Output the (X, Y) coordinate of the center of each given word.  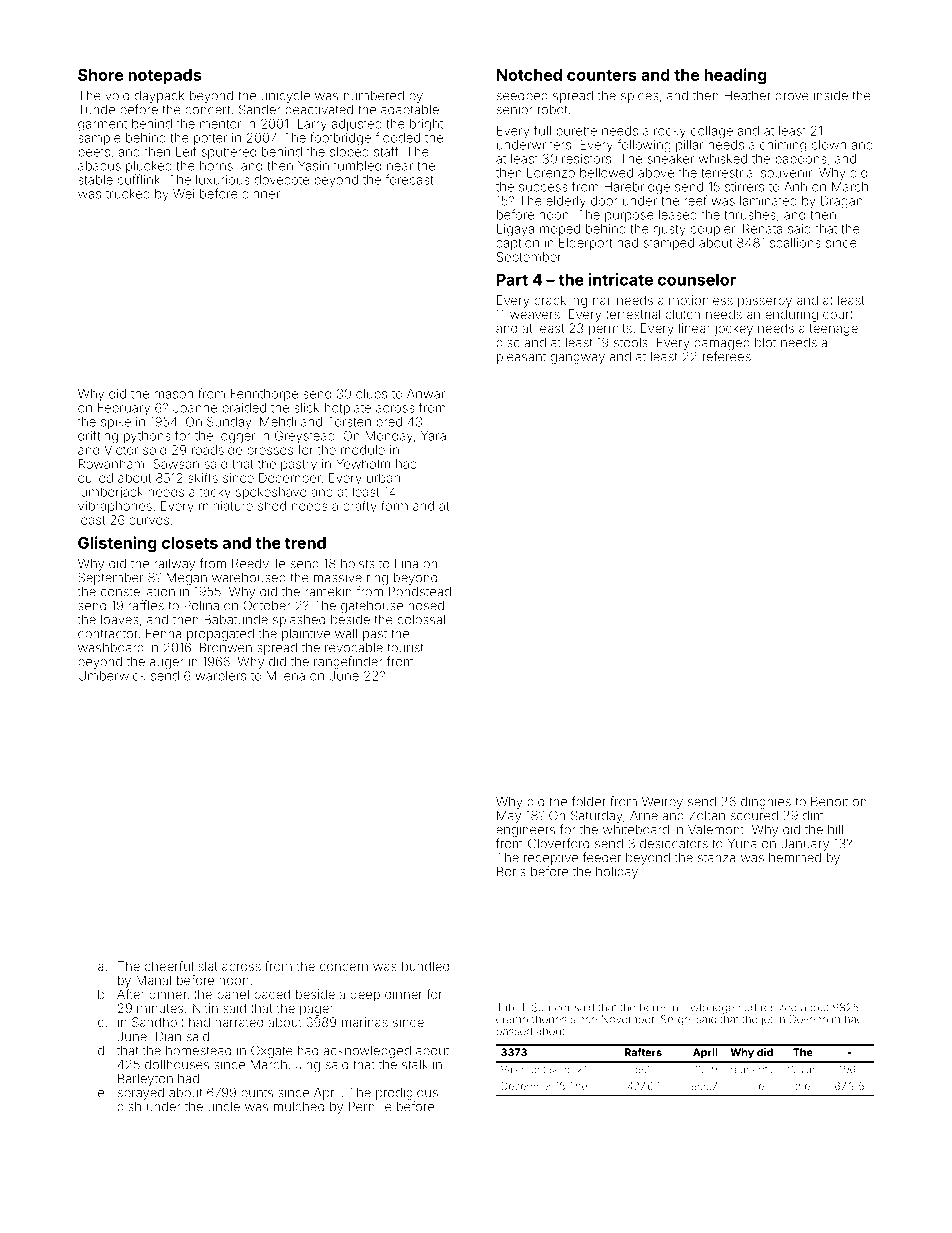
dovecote (282, 180)
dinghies (766, 802)
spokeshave (271, 493)
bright (426, 125)
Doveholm (815, 1019)
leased (678, 215)
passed (514, 1032)
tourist (405, 648)
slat (208, 966)
